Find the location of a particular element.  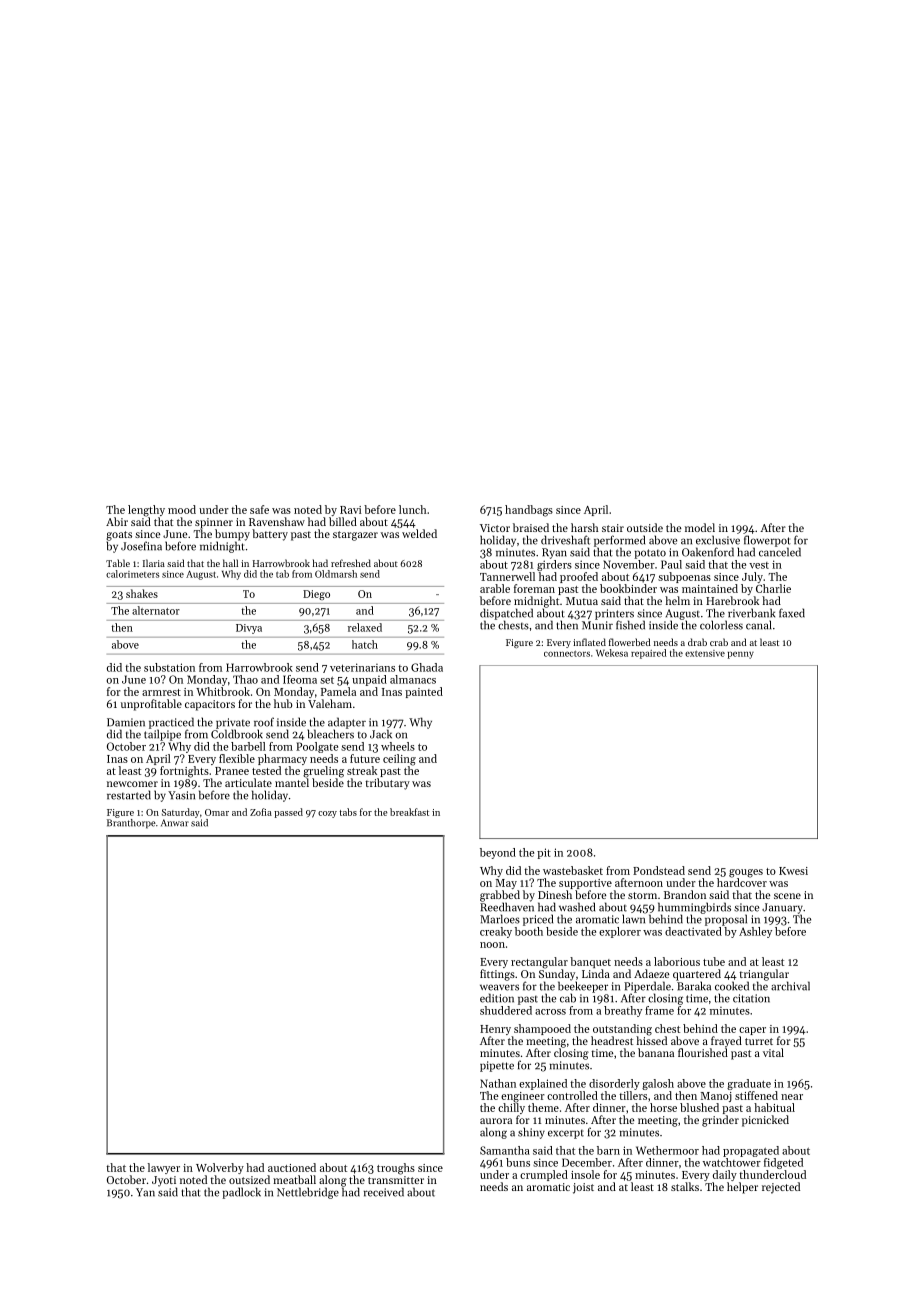

stair is located at coordinates (613, 528).
